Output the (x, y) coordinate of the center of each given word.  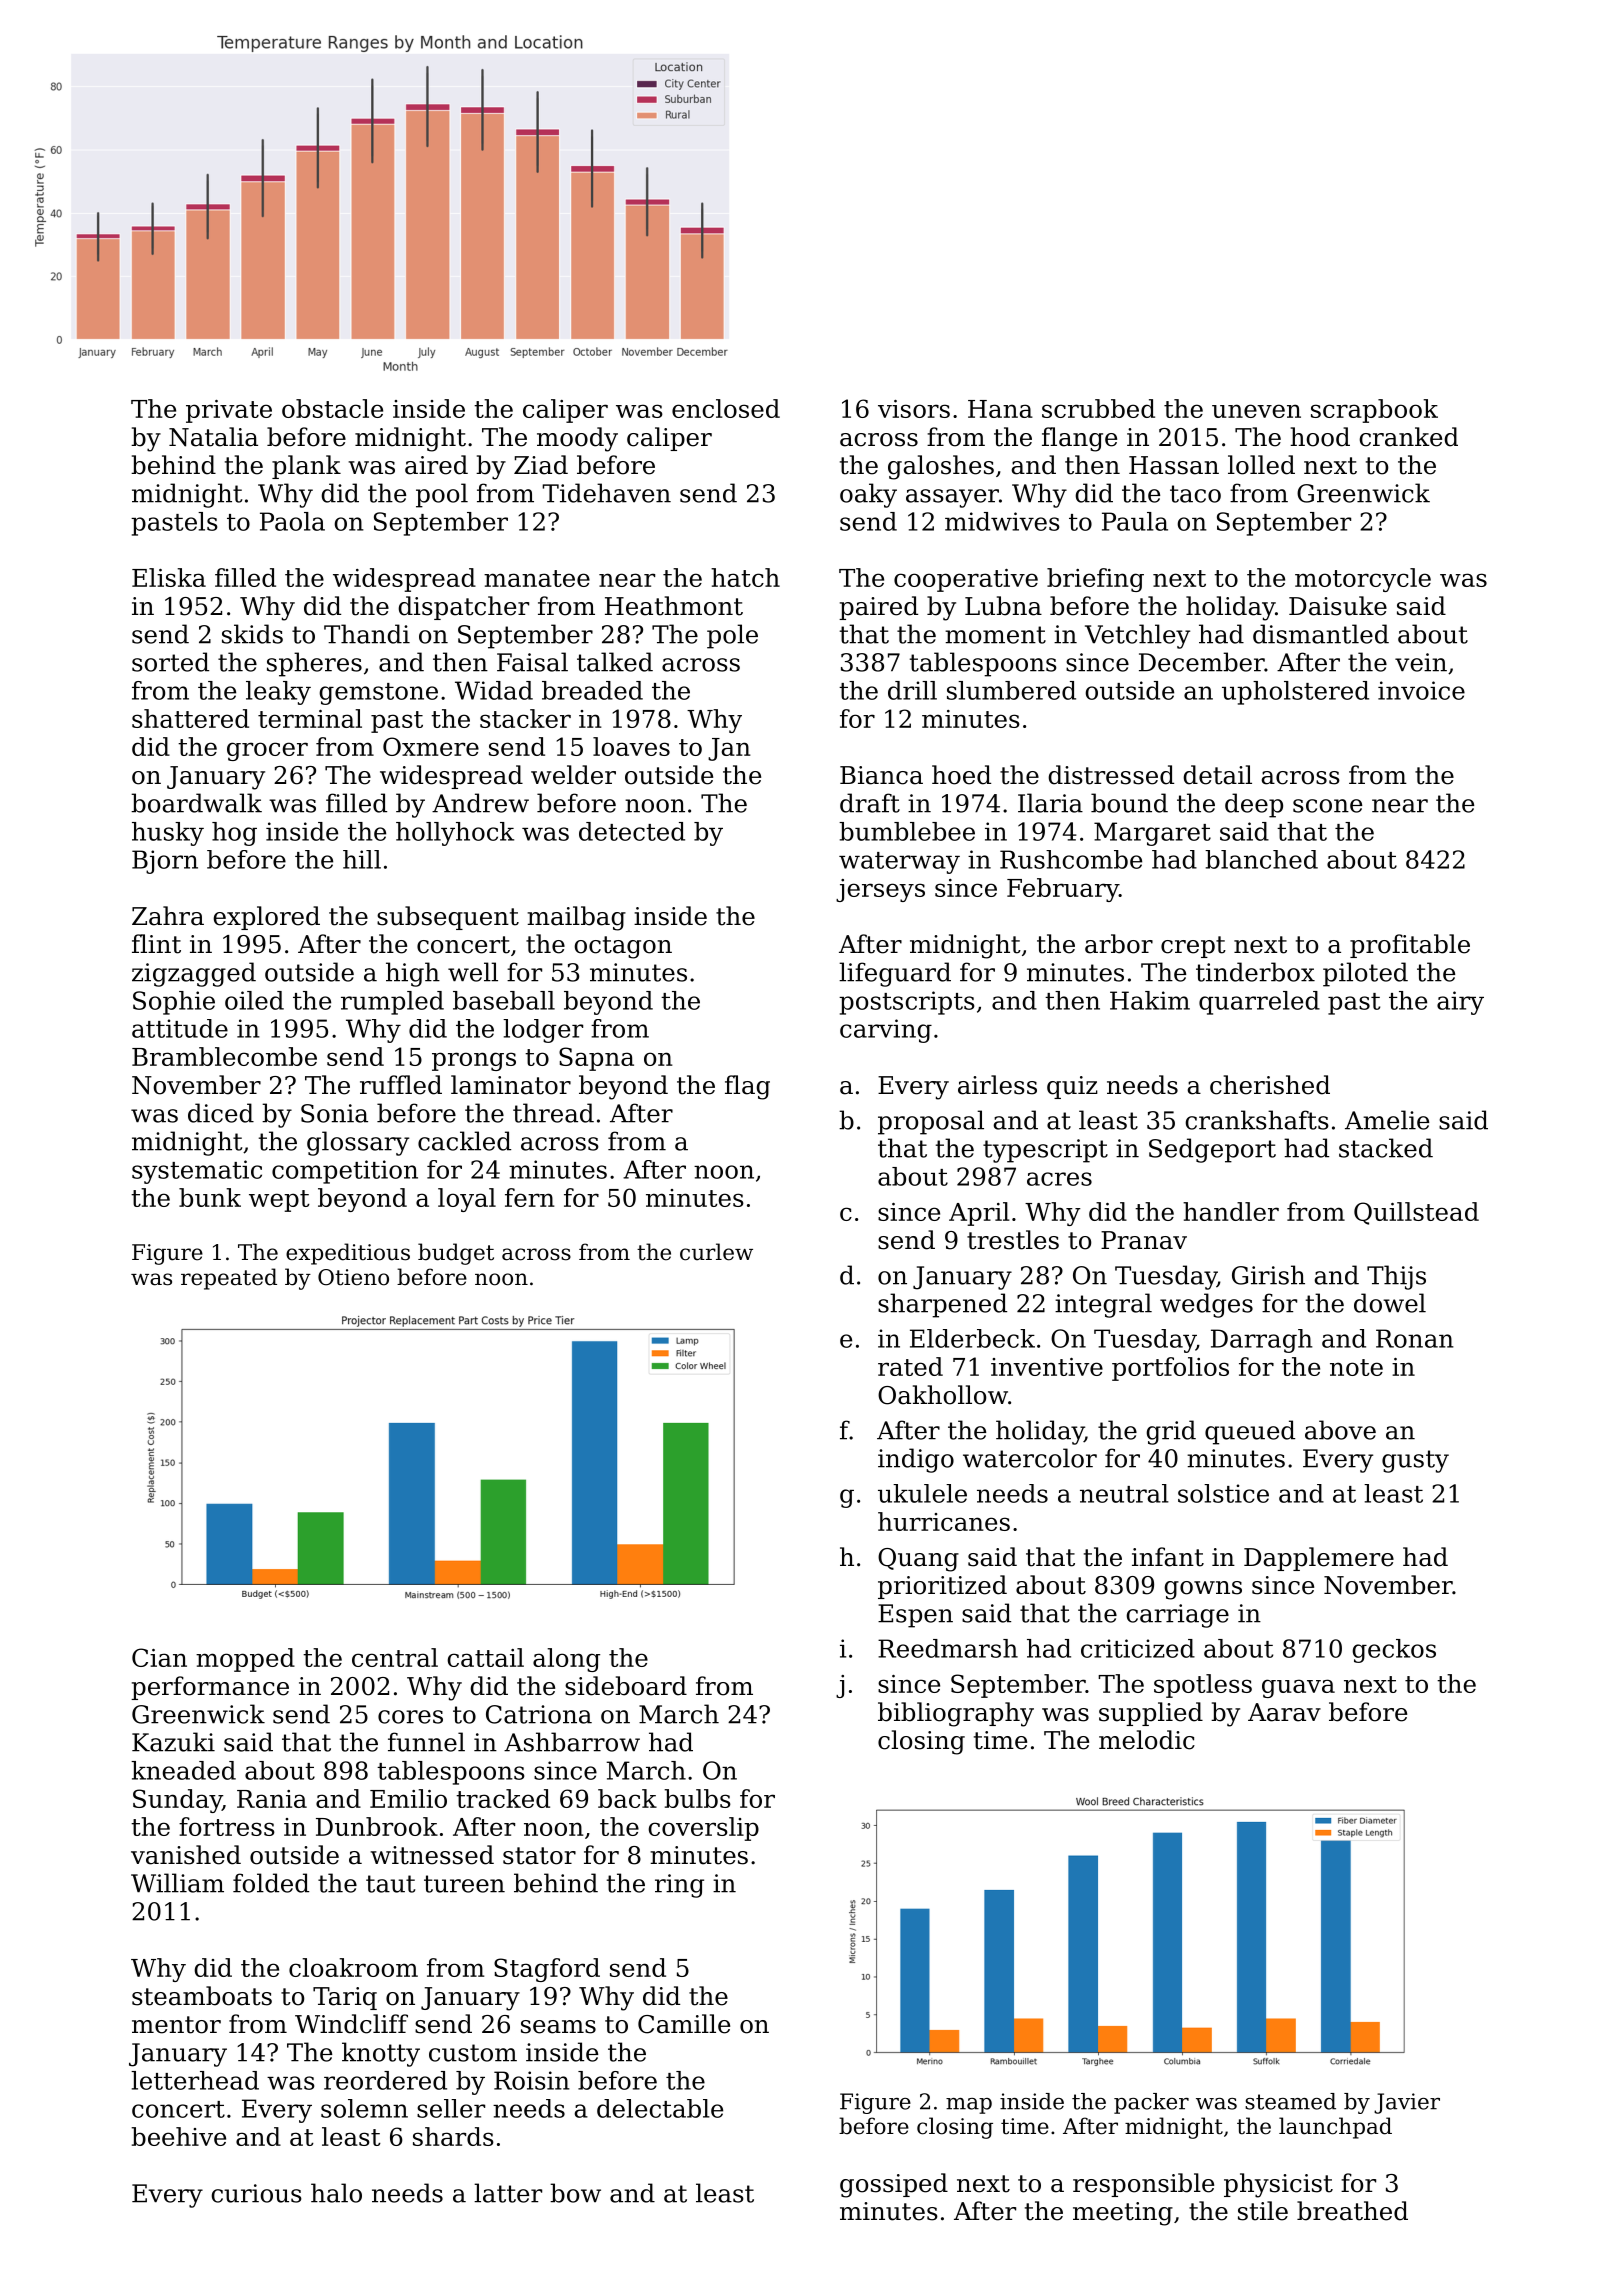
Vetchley (1137, 636)
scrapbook (1374, 411)
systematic (197, 1172)
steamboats (202, 1996)
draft (870, 803)
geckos (1394, 1651)
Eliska (169, 577)
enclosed (726, 408)
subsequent (448, 918)
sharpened (942, 1305)
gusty (1415, 1461)
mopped (245, 1660)
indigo (916, 1460)
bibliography (956, 1714)
